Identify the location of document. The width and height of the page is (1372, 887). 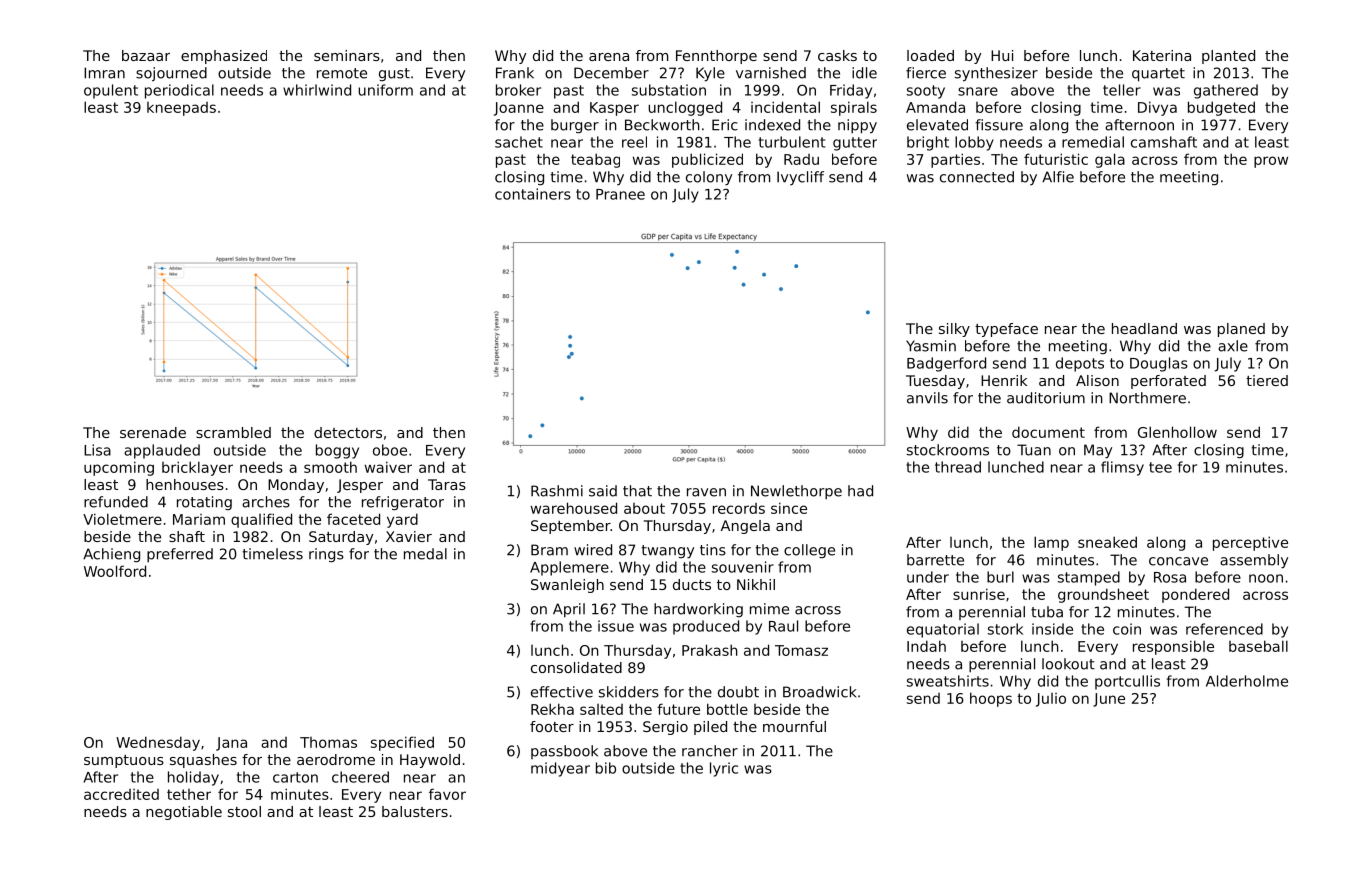
(1048, 432).
